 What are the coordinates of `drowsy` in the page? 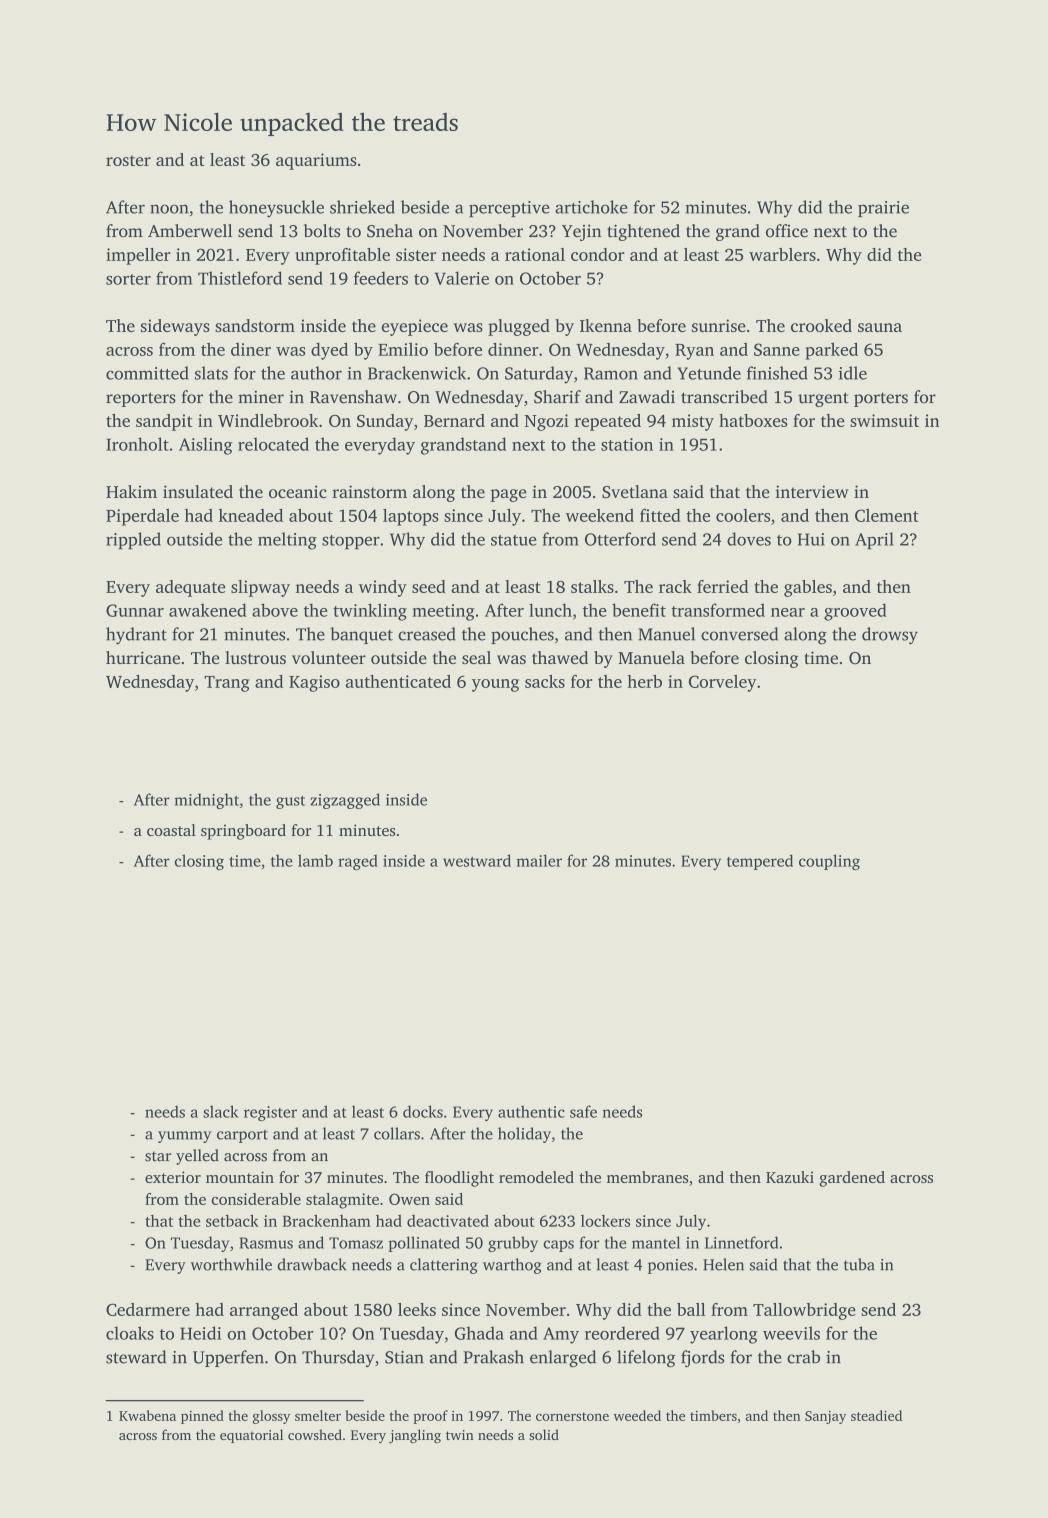 It's located at (890, 636).
